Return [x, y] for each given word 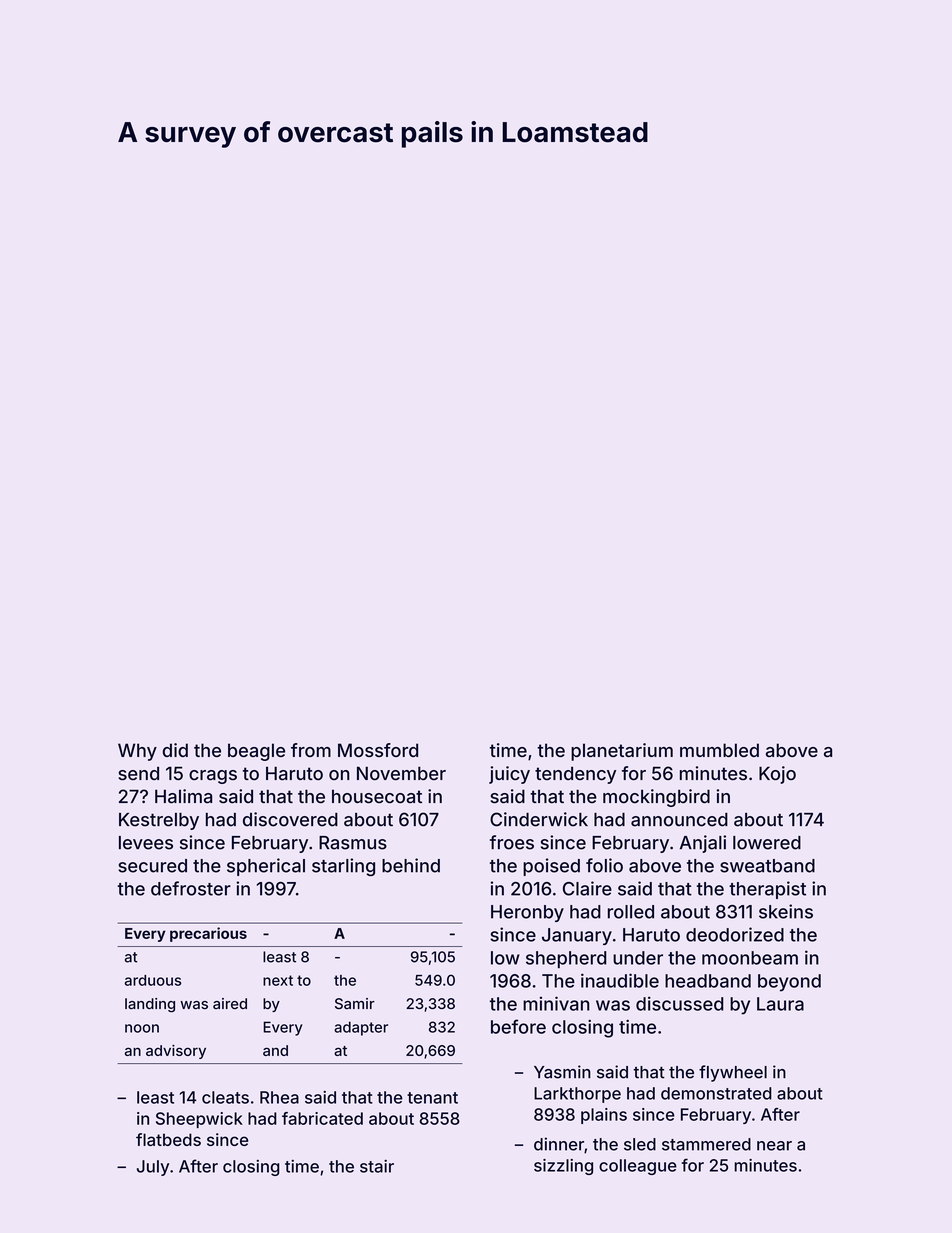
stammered [706, 1144]
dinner [559, 1144]
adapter [361, 1028]
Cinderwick [539, 819]
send [138, 773]
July [153, 1168]
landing [150, 1005]
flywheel [733, 1073]
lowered [767, 843]
